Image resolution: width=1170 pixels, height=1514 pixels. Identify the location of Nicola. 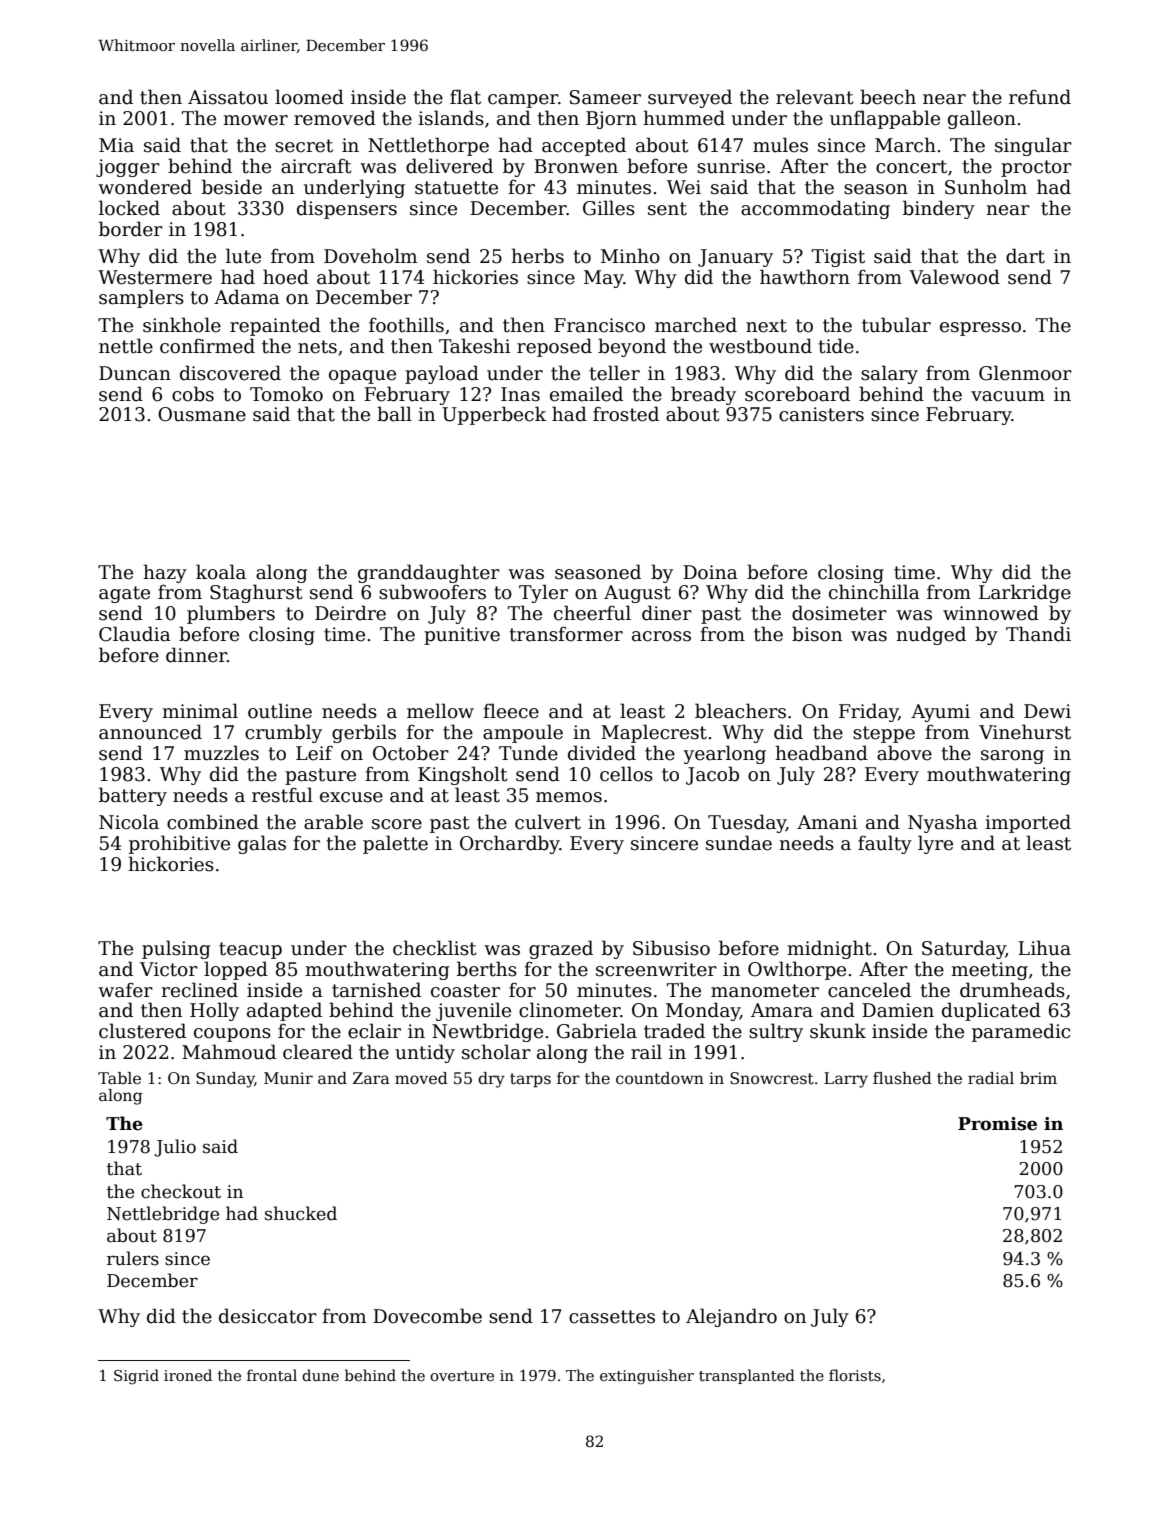
(129, 822).
